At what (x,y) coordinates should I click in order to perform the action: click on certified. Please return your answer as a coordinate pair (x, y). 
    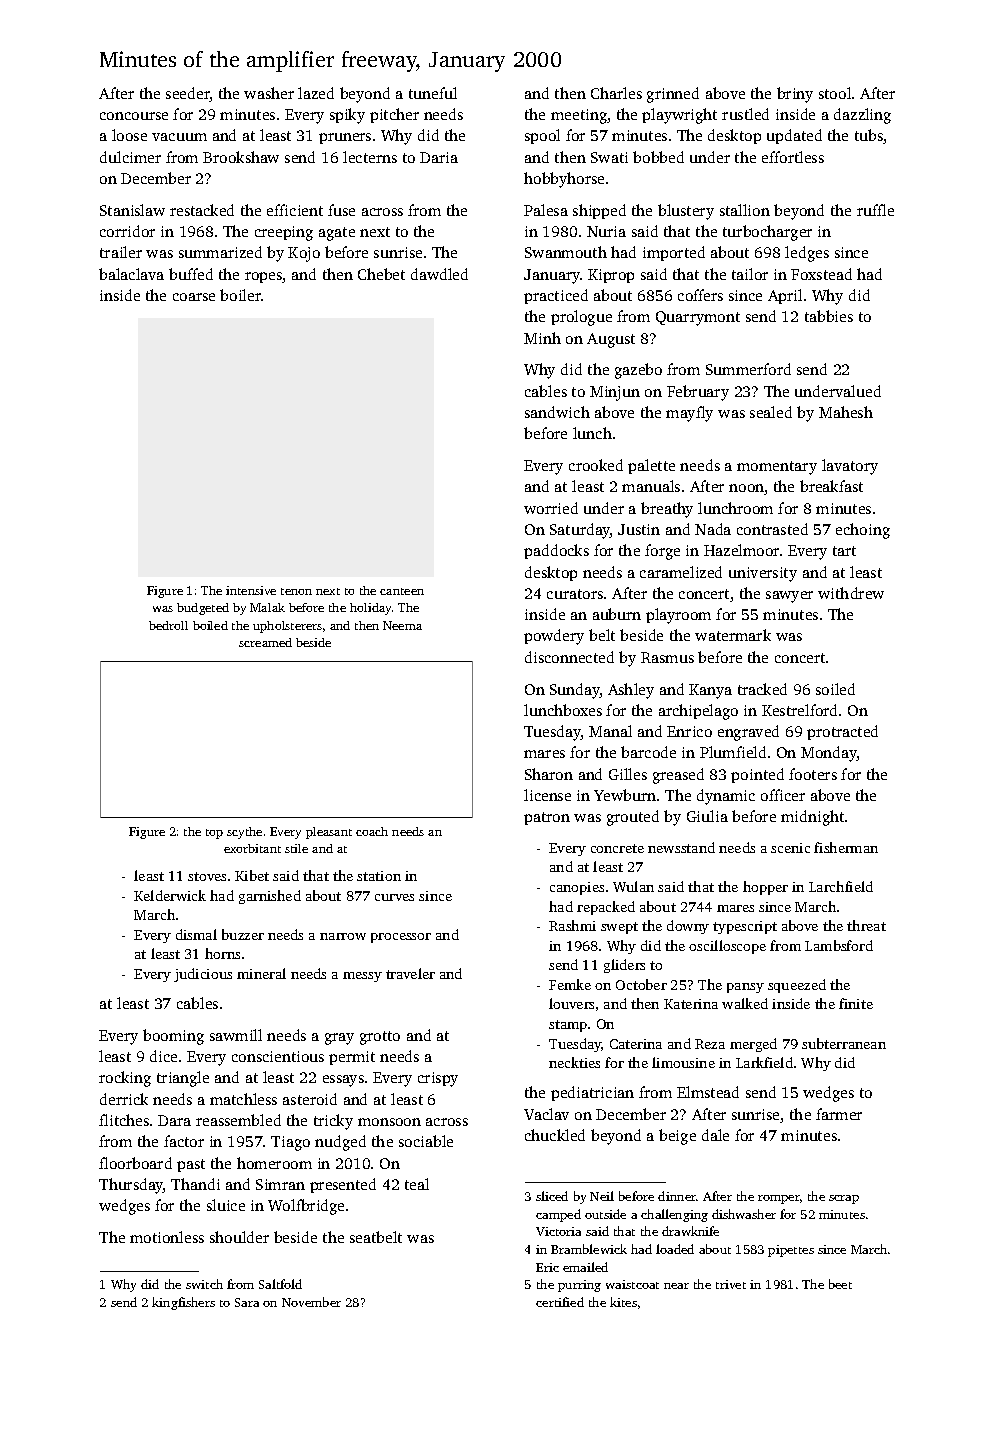
    Looking at the image, I should click on (560, 1302).
